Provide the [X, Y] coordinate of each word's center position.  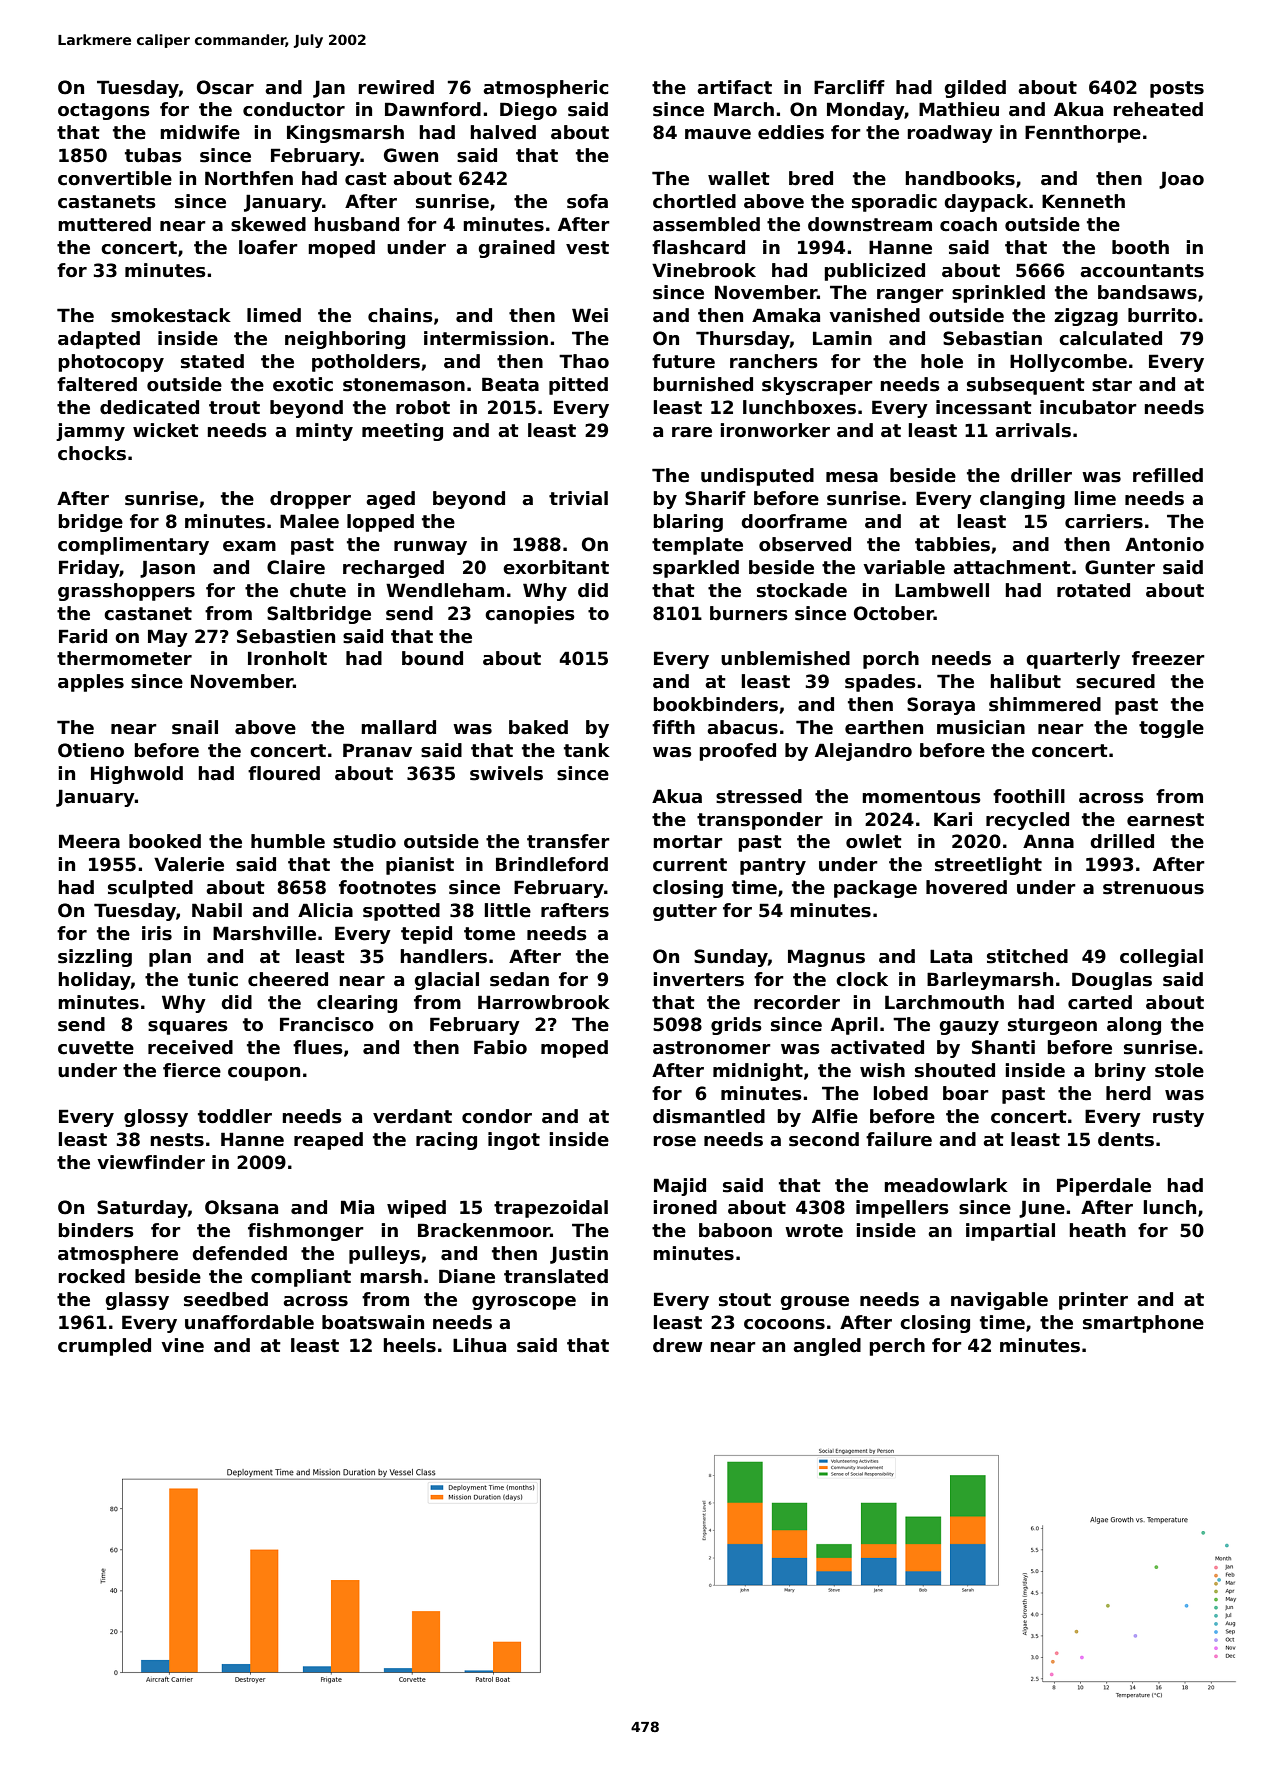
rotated [1093, 590]
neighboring [345, 340]
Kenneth [1083, 201]
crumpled [104, 1347]
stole [1179, 1070]
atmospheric [545, 89]
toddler [235, 1116]
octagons [104, 111]
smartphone [1143, 1324]
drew [678, 1345]
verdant [412, 1116]
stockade [802, 590]
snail [195, 727]
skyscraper [817, 386]
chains [400, 315]
